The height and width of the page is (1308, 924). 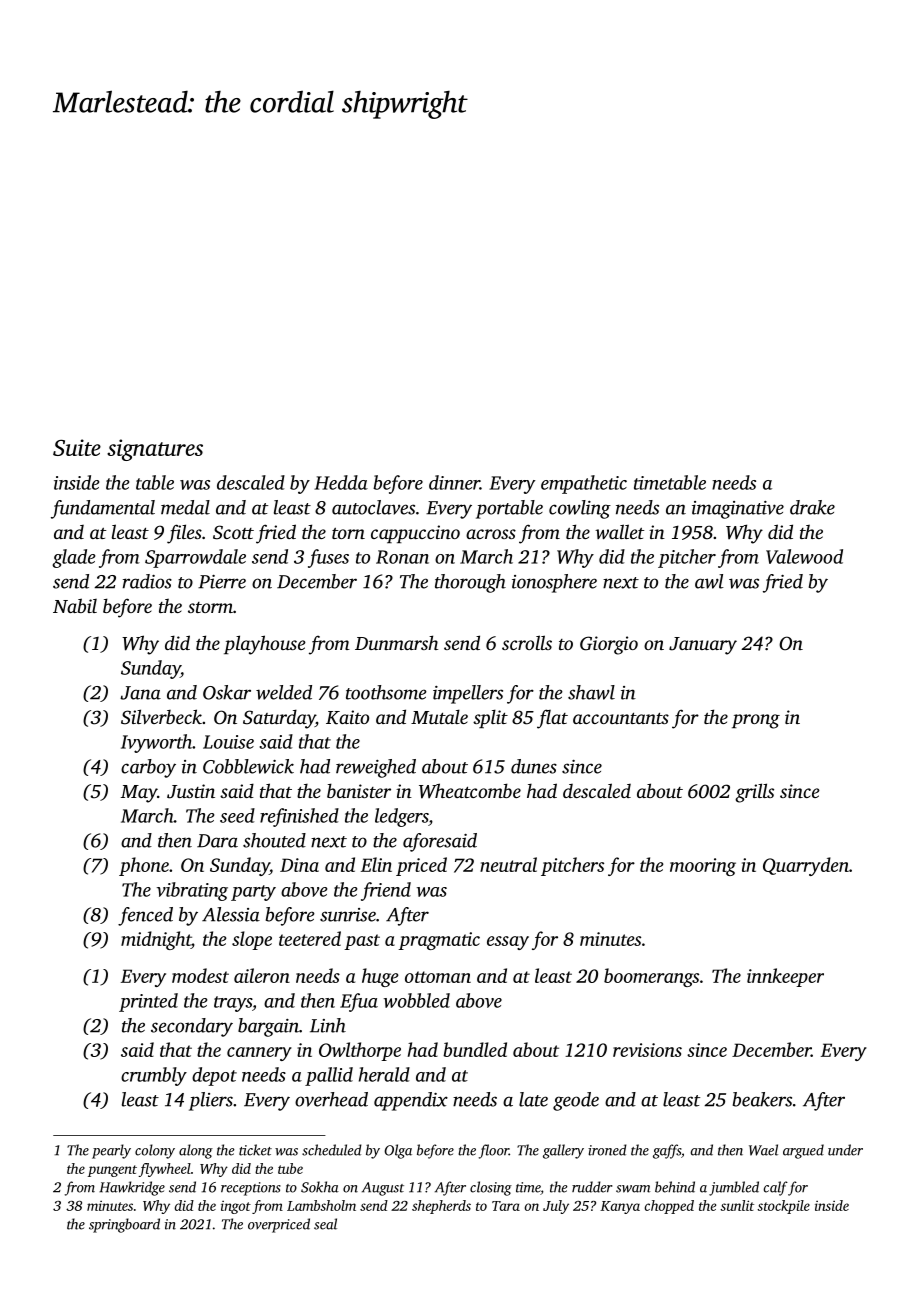 What do you see at coordinates (236, 1207) in the page?
I see `ingot` at bounding box center [236, 1207].
